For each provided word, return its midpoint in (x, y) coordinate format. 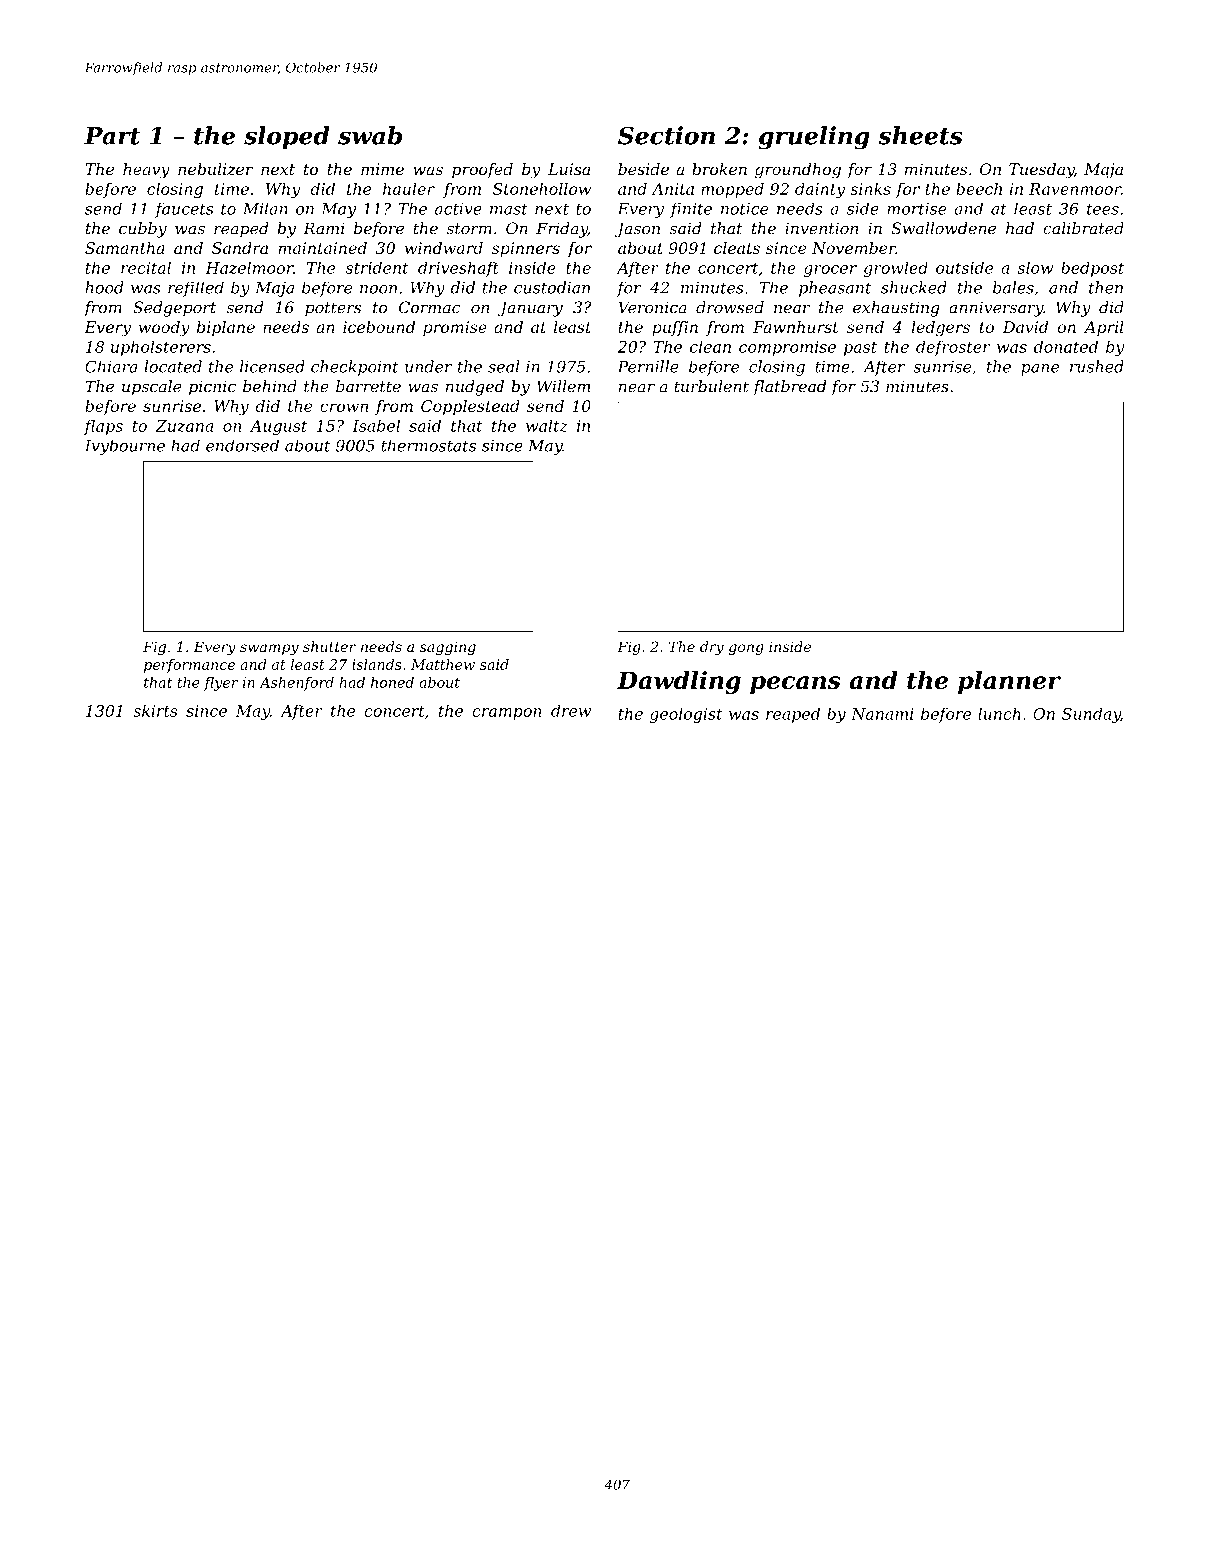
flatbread (789, 388)
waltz (547, 425)
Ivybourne (125, 447)
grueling (814, 138)
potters (333, 309)
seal (503, 366)
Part (112, 136)
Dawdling (679, 682)
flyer (221, 684)
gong (746, 649)
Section (666, 135)
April (1104, 328)
